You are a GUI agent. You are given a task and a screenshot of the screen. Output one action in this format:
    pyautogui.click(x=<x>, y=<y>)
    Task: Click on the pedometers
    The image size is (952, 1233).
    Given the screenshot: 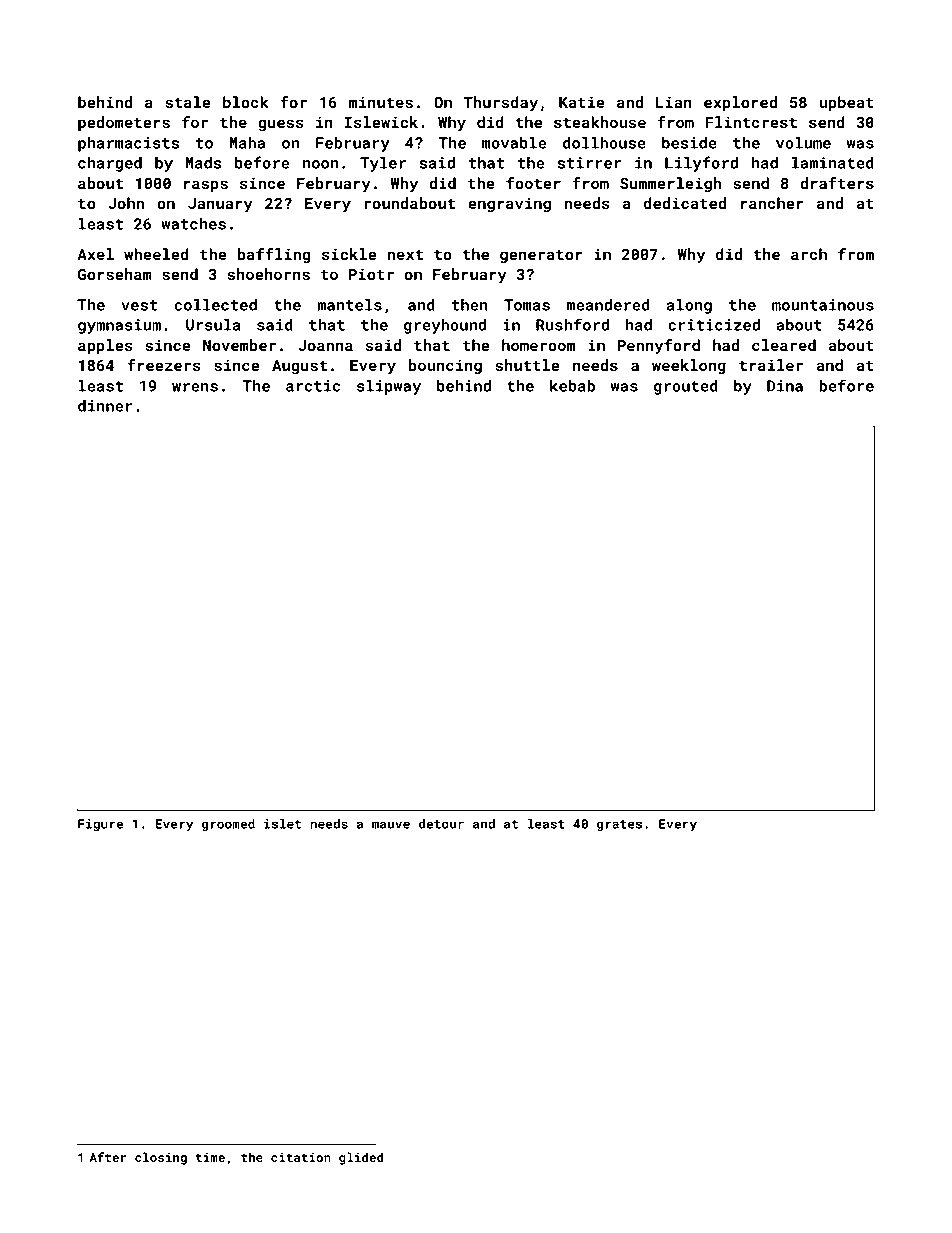 What is the action you would take?
    pyautogui.click(x=124, y=123)
